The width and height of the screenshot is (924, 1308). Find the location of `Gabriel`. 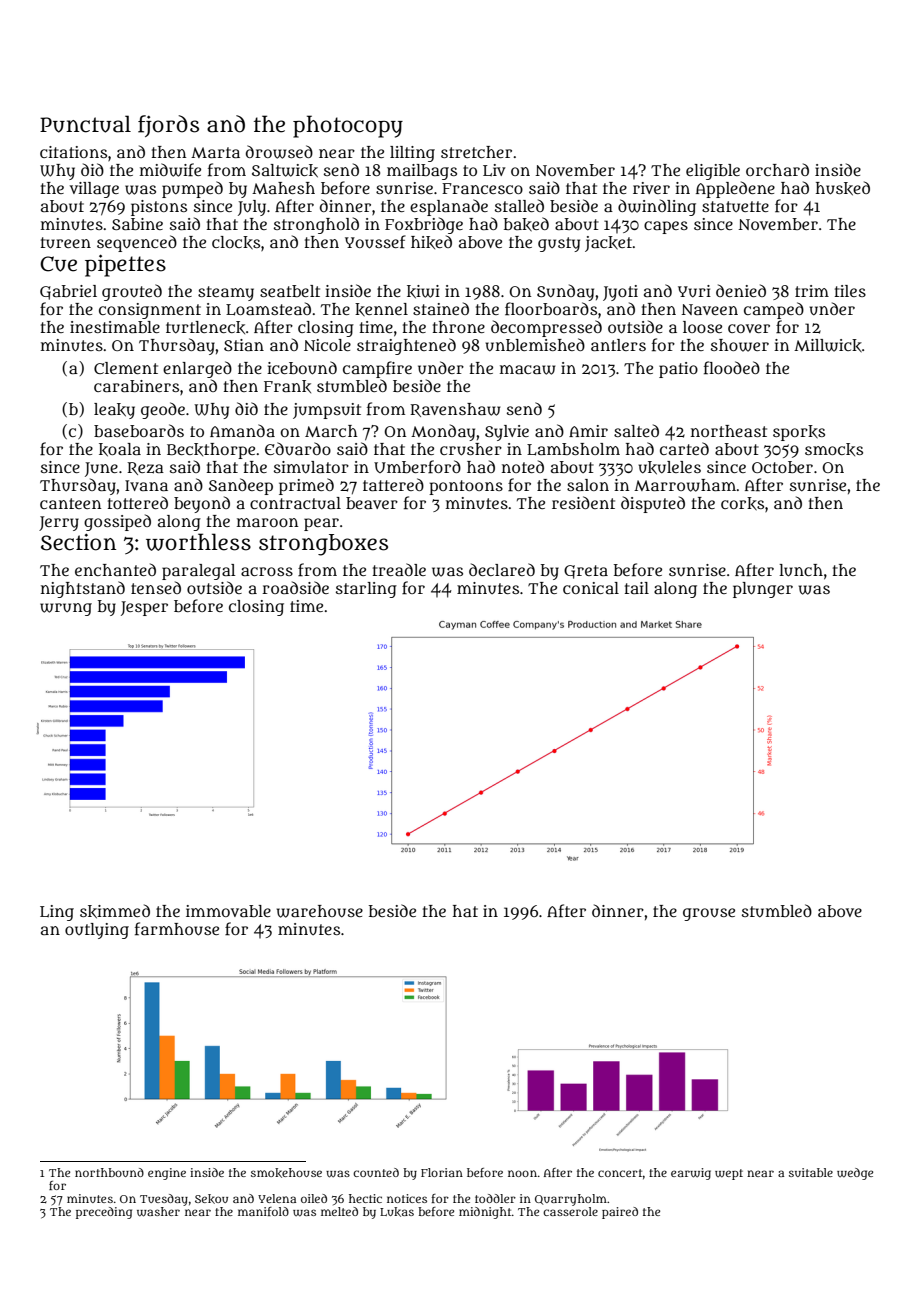

Gabriel is located at coordinates (68, 292).
